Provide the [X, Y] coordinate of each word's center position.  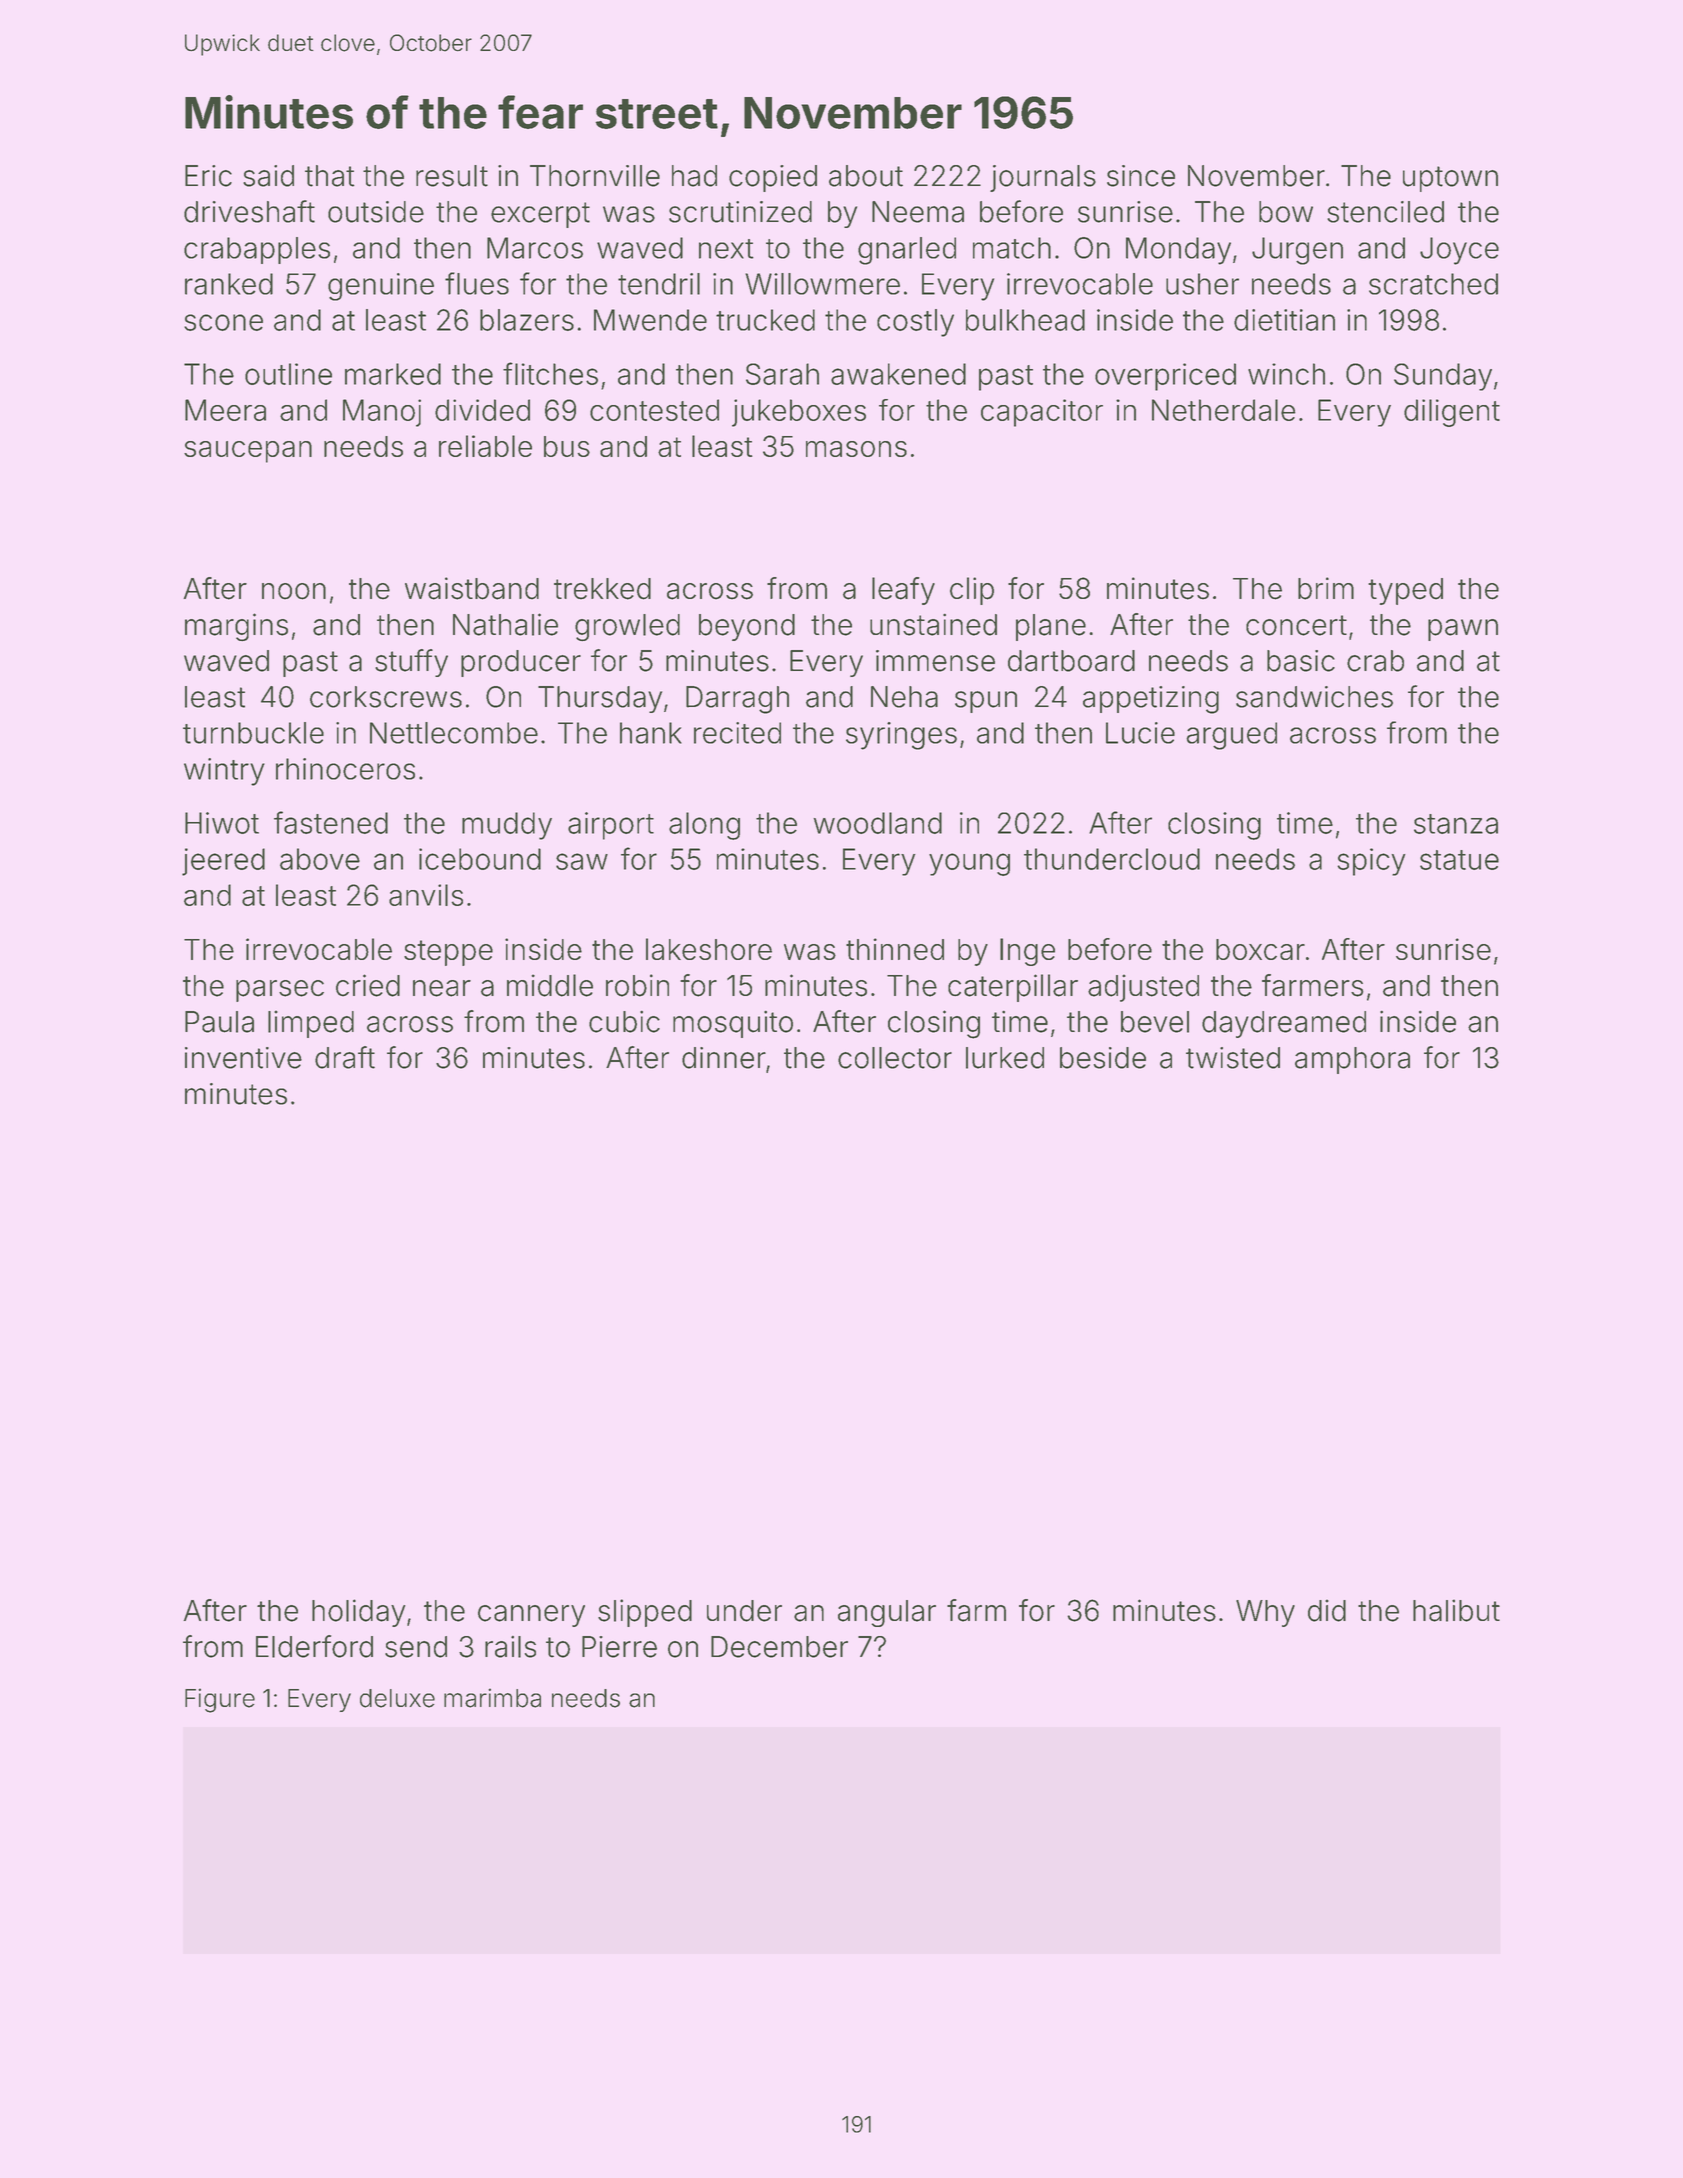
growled [627, 627]
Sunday [1443, 377]
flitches [550, 373]
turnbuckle [253, 733]
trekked [602, 589]
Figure [220, 1700]
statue [1459, 860]
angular [887, 1613]
